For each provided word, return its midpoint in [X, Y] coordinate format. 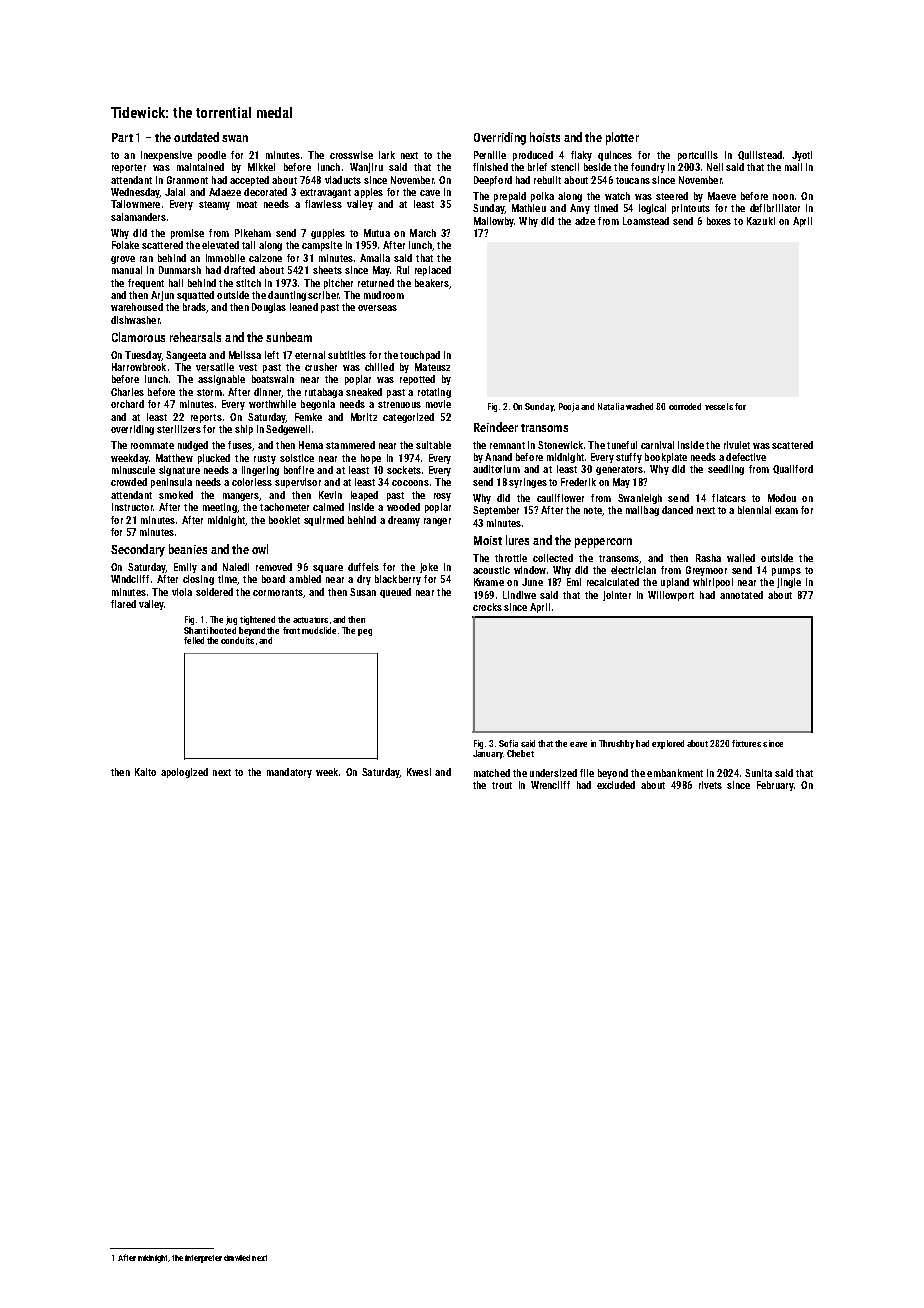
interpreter [203, 1259]
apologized [184, 773]
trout [502, 785]
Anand [498, 457]
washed [639, 406]
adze [585, 221]
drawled [237, 1258]
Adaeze [225, 192]
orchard [127, 404]
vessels [719, 406]
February [775, 786]
